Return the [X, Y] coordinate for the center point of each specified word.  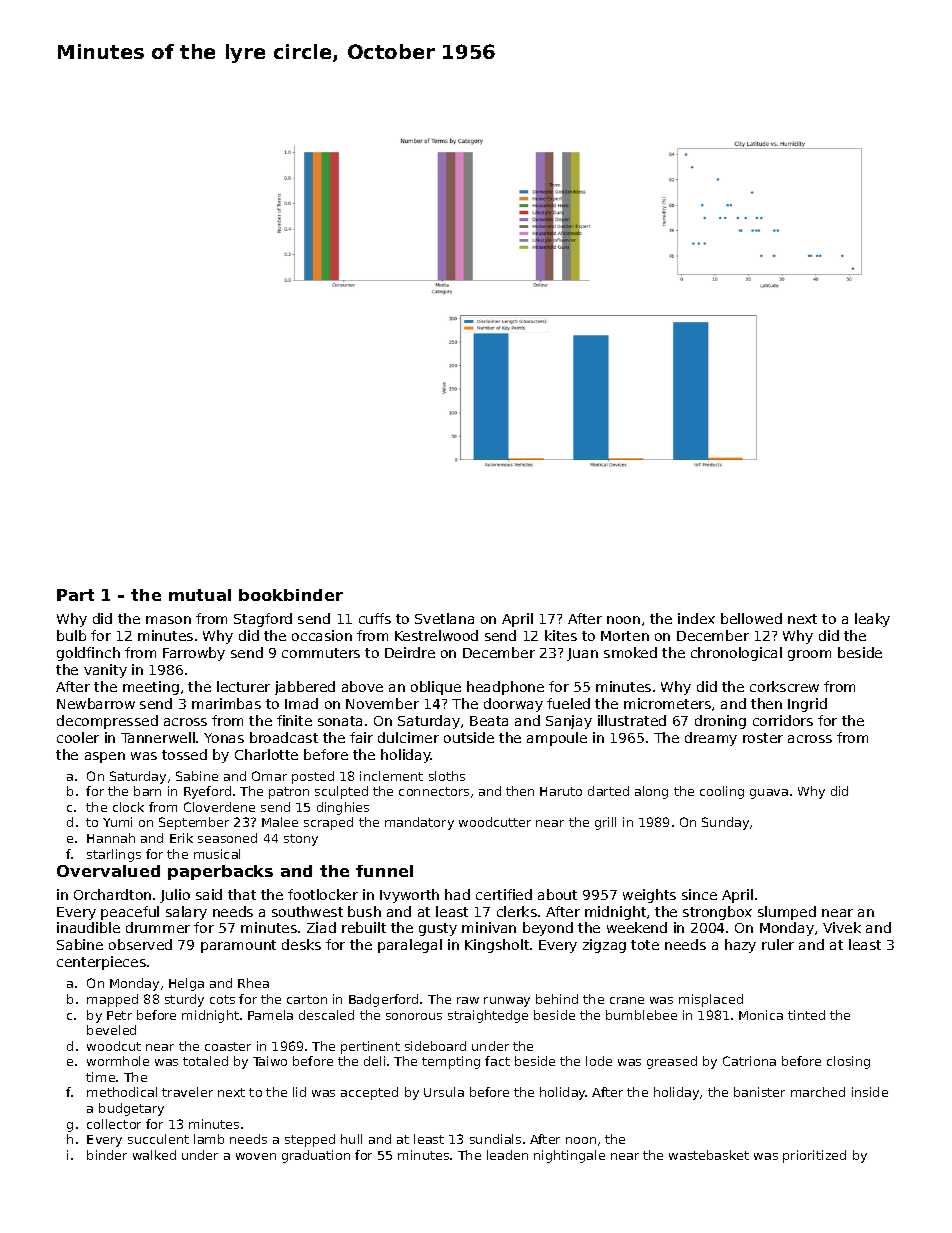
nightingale [569, 1156]
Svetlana [444, 618]
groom [809, 655]
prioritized [814, 1156]
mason [168, 620]
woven [256, 1156]
